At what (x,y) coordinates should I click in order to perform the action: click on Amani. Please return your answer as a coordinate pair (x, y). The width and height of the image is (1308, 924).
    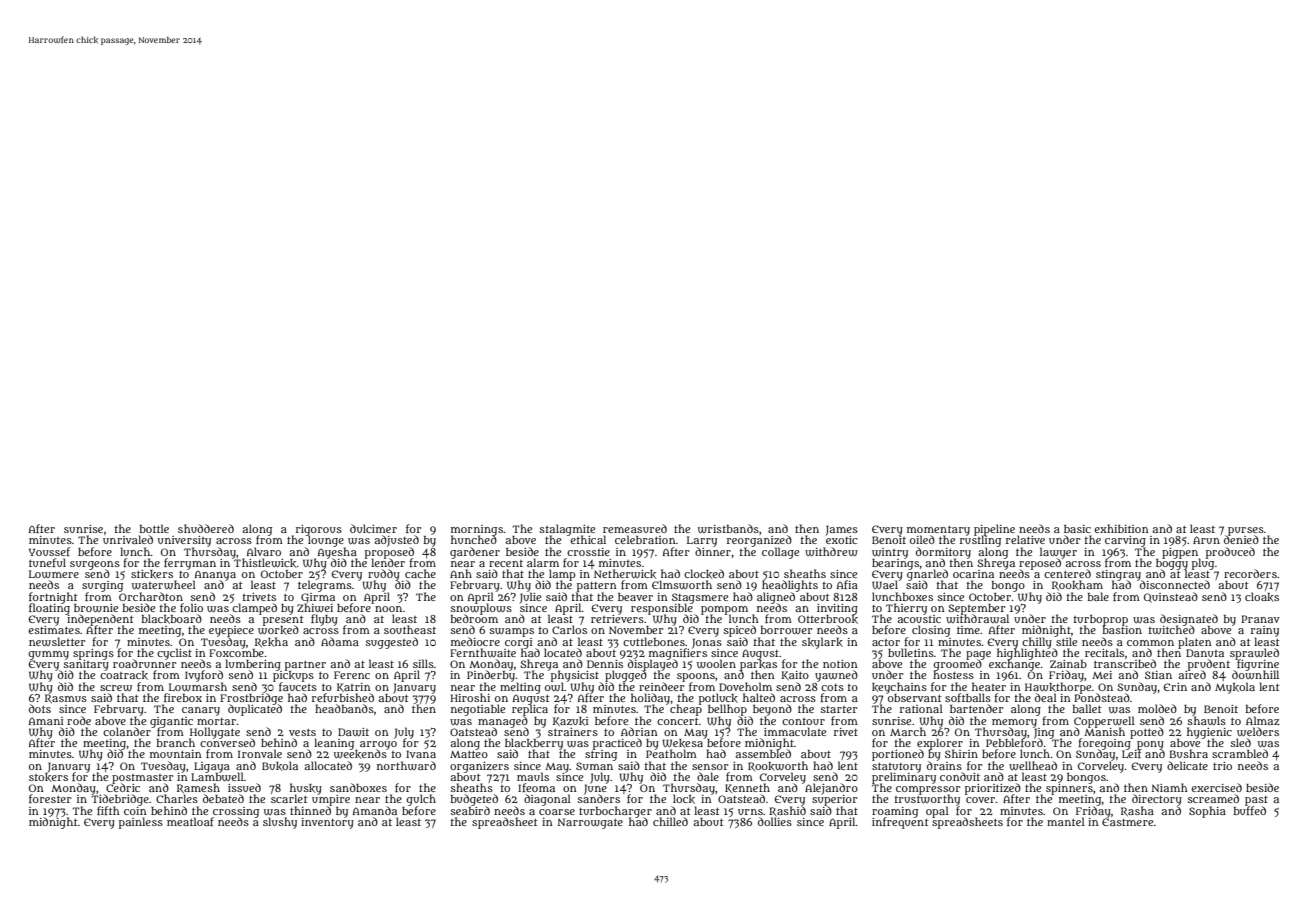
    Looking at the image, I should click on (46, 721).
